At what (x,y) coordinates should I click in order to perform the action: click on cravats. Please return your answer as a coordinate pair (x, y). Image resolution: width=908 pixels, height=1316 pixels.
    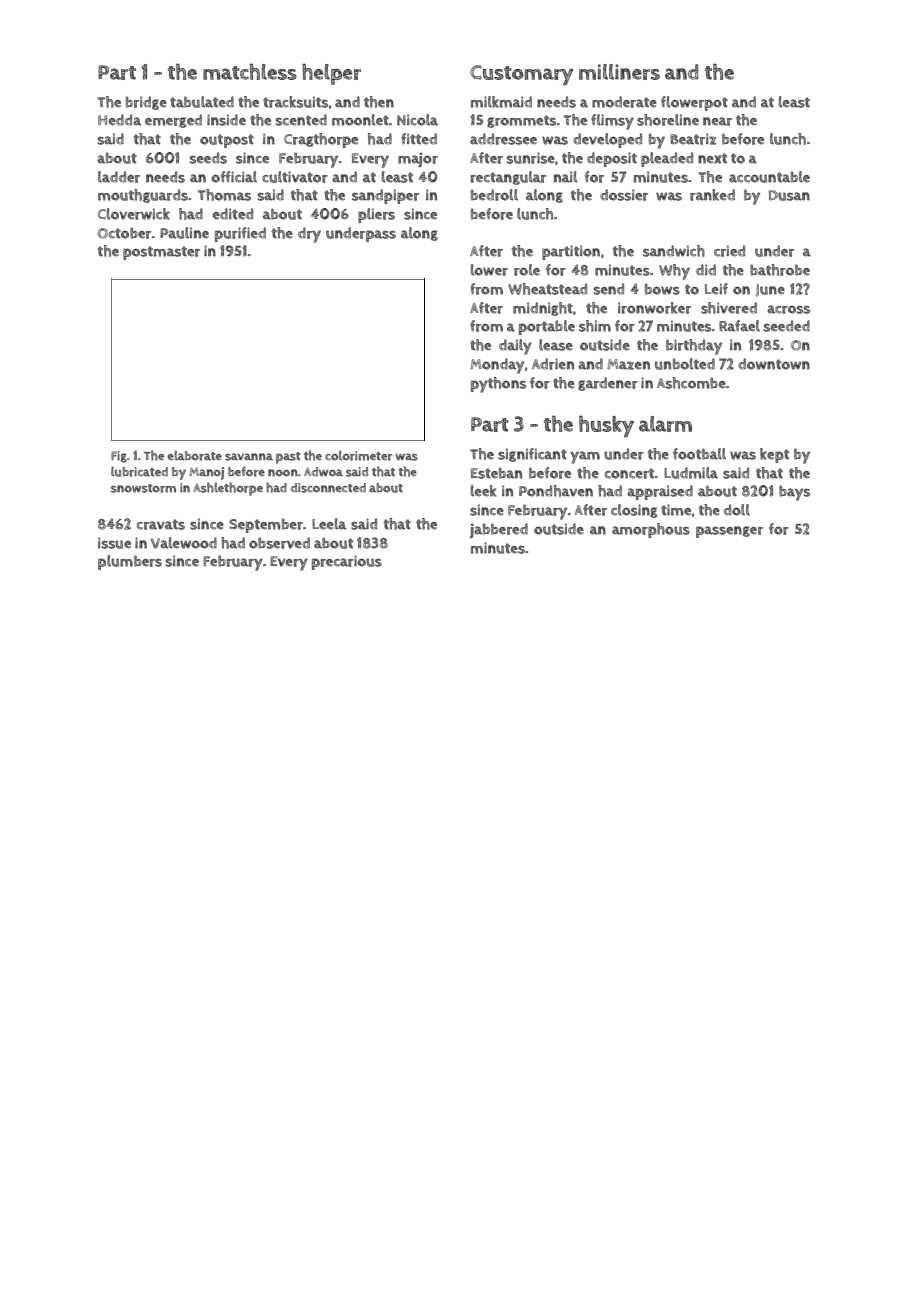
    Looking at the image, I should click on (161, 524).
